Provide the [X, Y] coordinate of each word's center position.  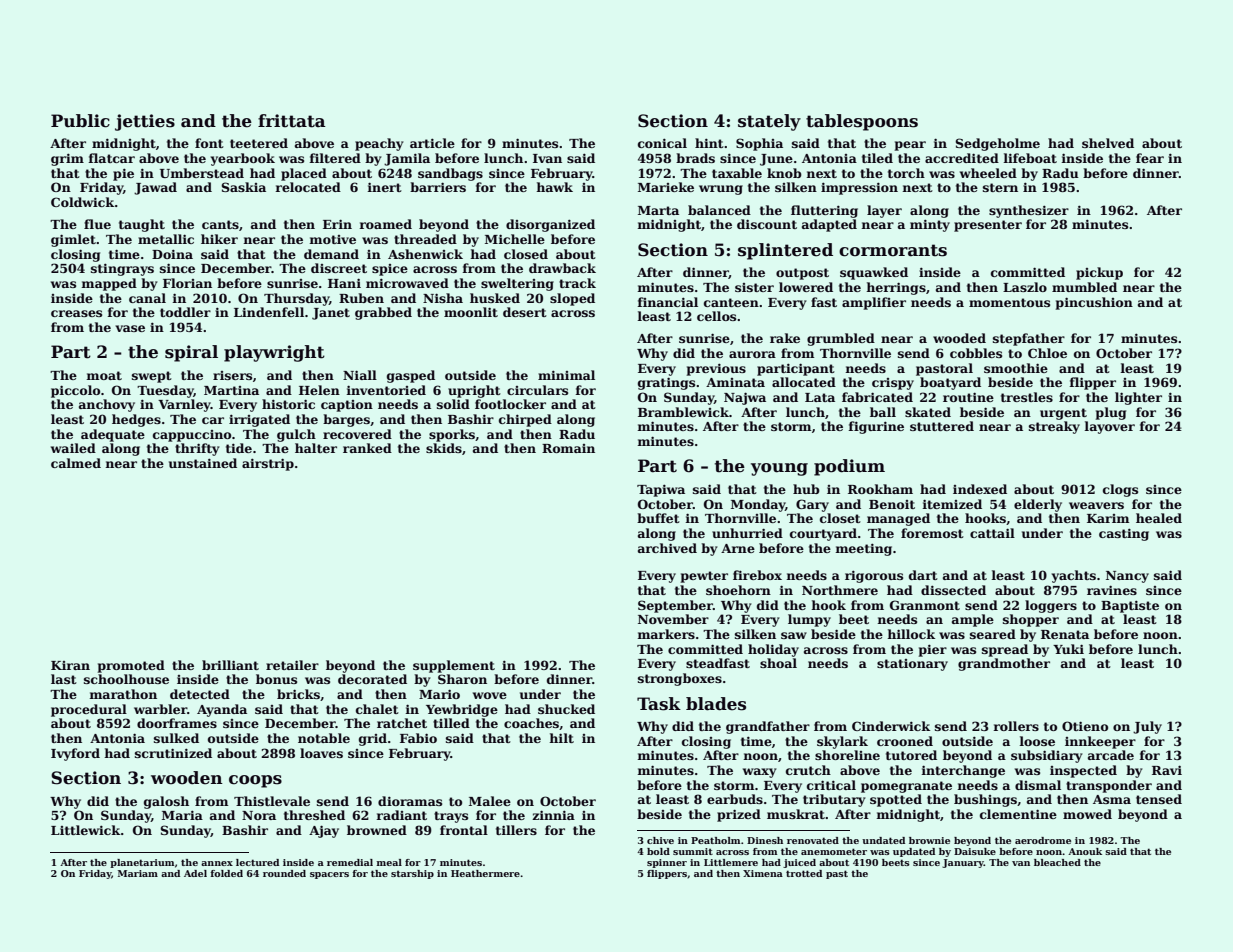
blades [716, 704]
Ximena [763, 873]
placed [304, 174]
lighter [1138, 398]
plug [1111, 413]
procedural [89, 710]
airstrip [268, 464]
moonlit [471, 312]
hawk [554, 187]
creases [76, 313]
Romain [568, 448]
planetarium [142, 863]
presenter [988, 226]
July [1147, 727]
